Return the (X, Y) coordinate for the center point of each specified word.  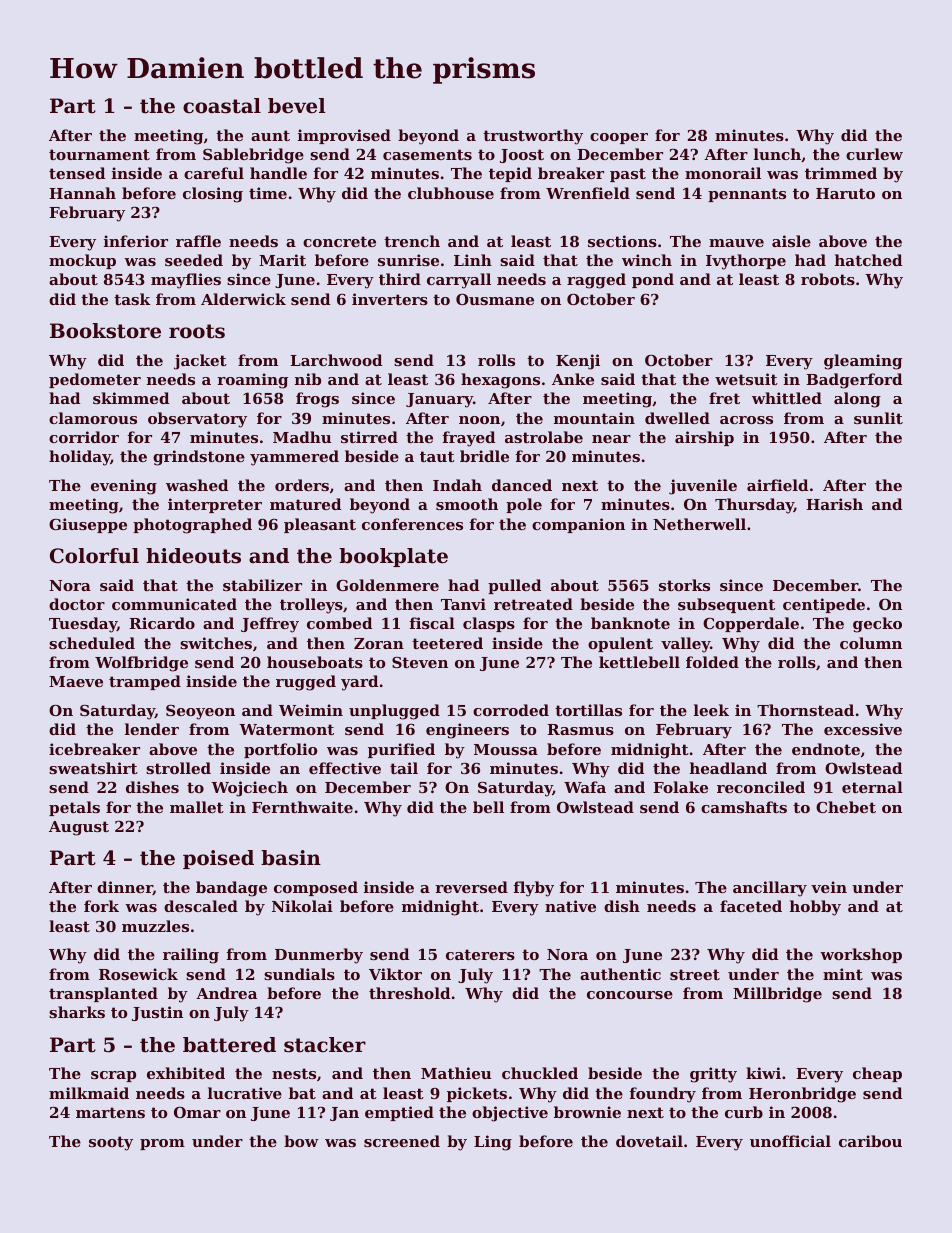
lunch (777, 154)
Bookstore (105, 331)
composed (316, 888)
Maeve (76, 681)
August (79, 828)
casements (427, 154)
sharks (77, 1012)
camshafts (744, 807)
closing (213, 195)
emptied (399, 1113)
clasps (489, 624)
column (871, 643)
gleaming (863, 362)
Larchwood (336, 360)
